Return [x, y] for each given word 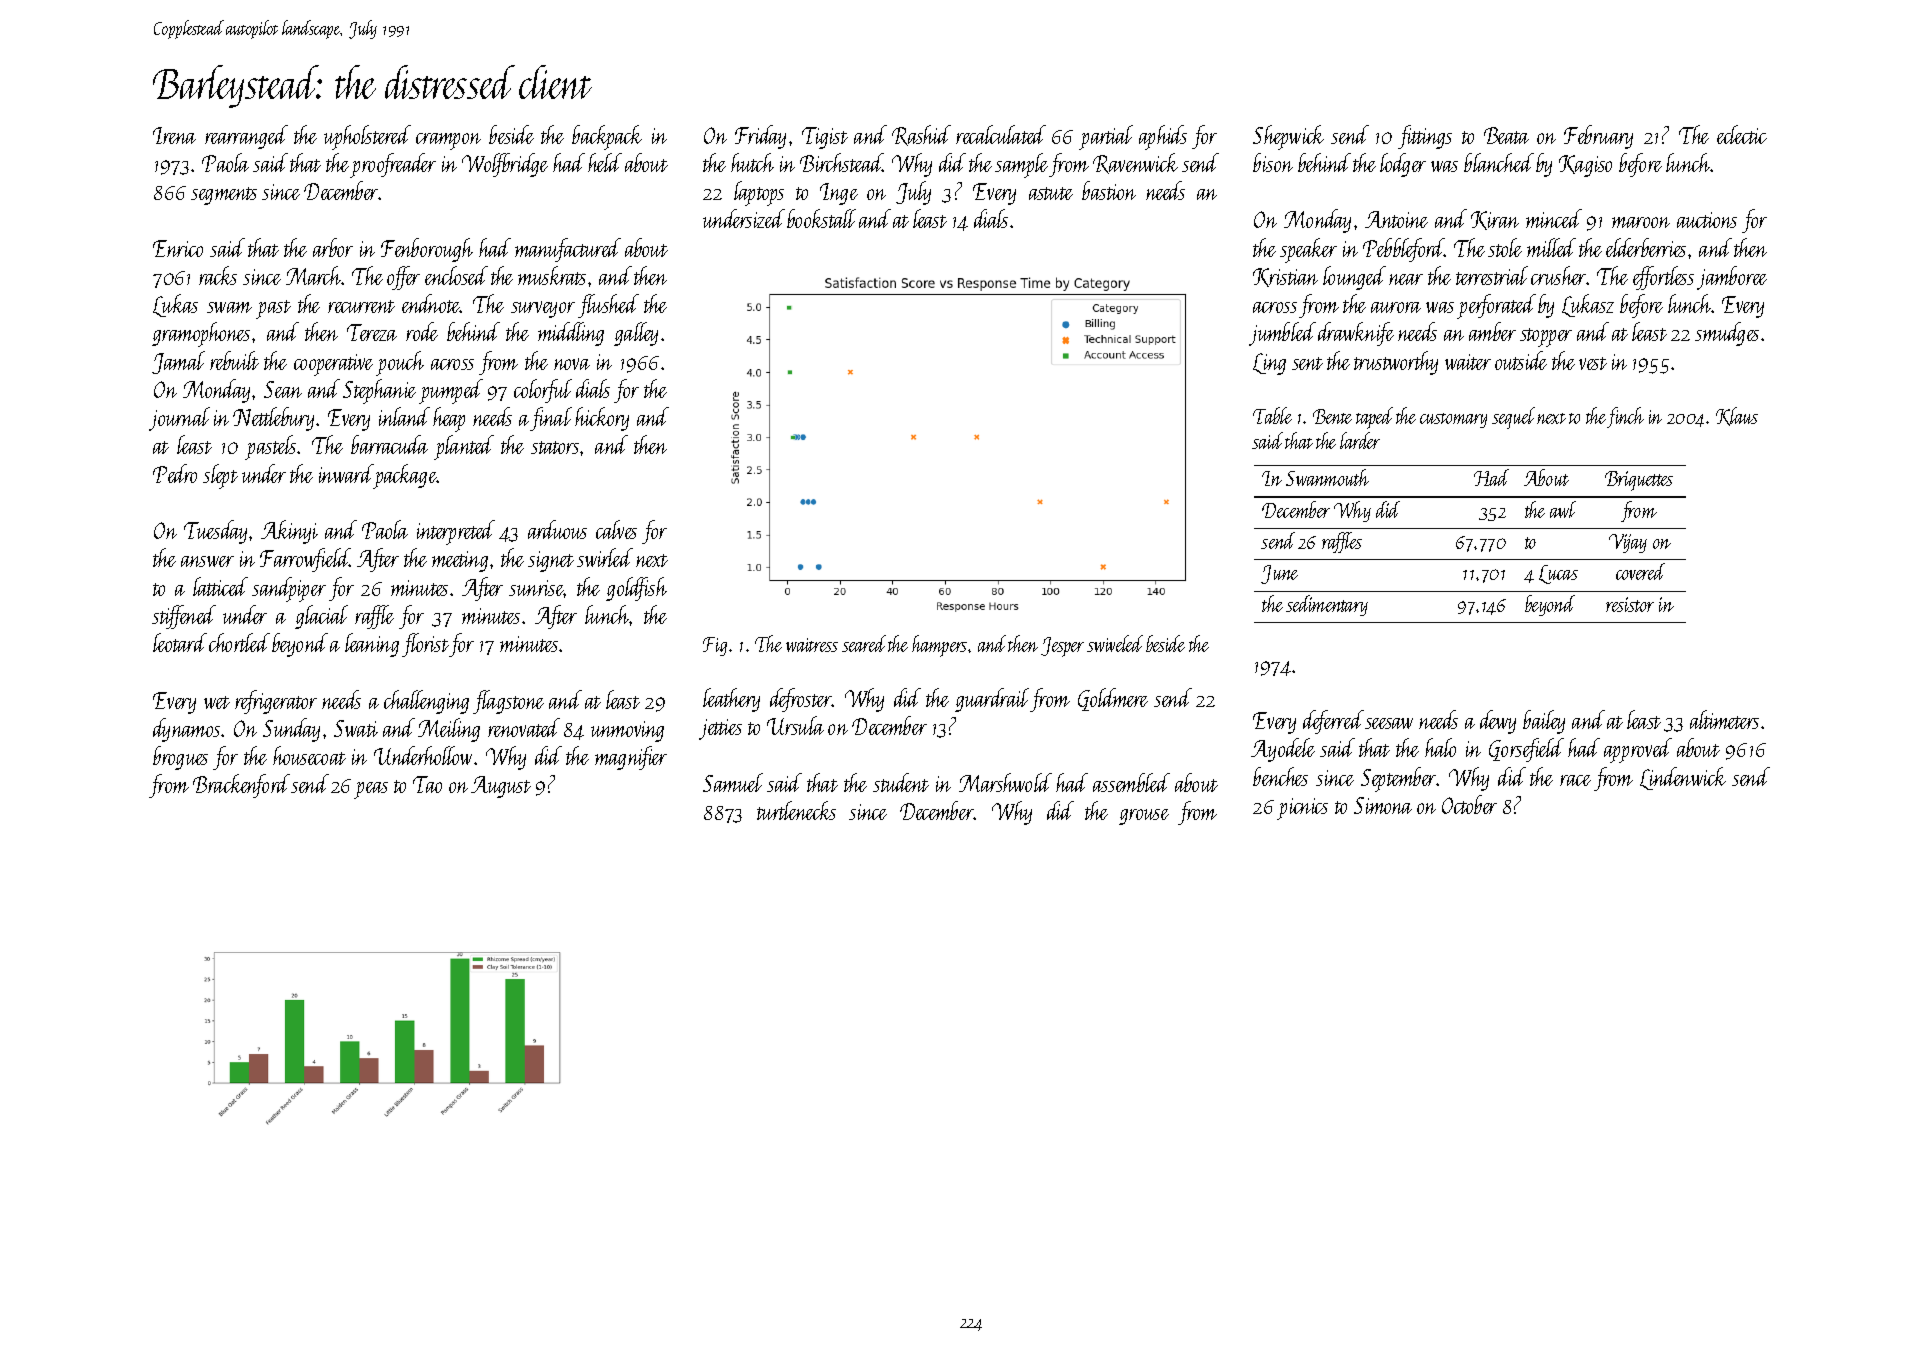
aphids [1163, 137]
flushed [608, 306]
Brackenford [241, 786]
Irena [174, 135]
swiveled [1115, 643]
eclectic [1742, 134]
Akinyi [289, 532]
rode [422, 331]
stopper [1546, 337]
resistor [1630, 604]
